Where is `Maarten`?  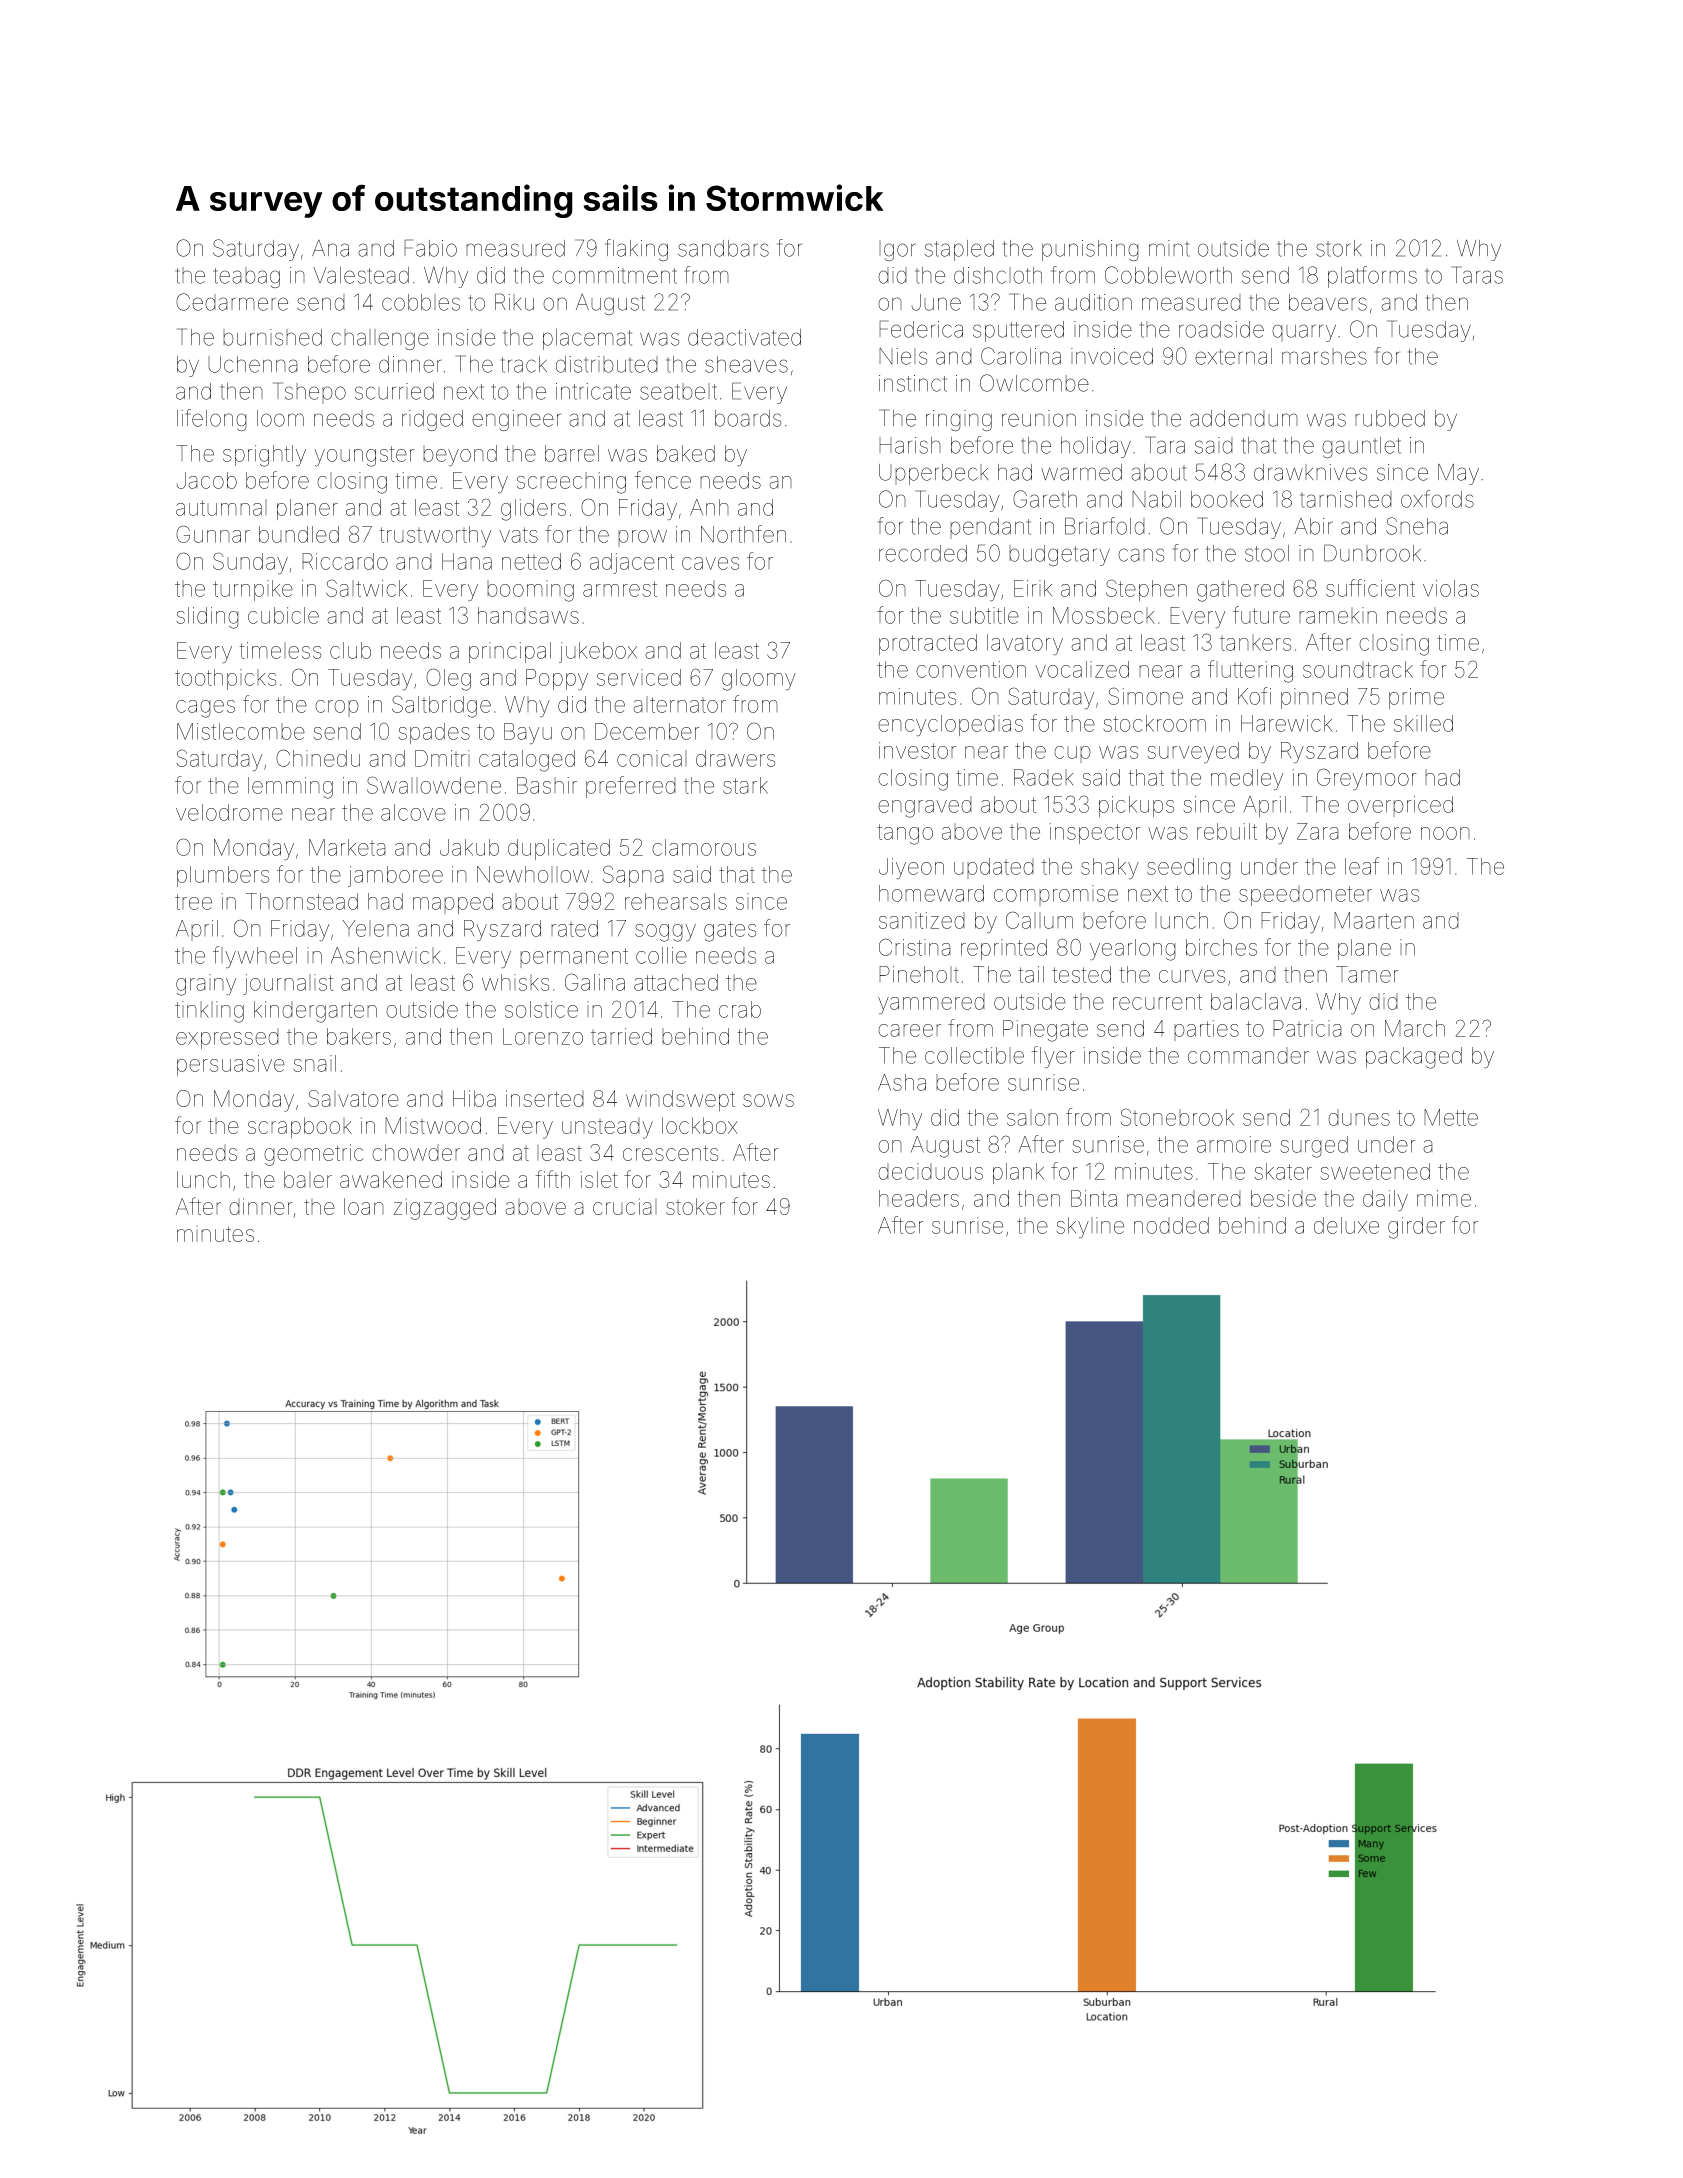 Maarten is located at coordinates (1374, 920).
